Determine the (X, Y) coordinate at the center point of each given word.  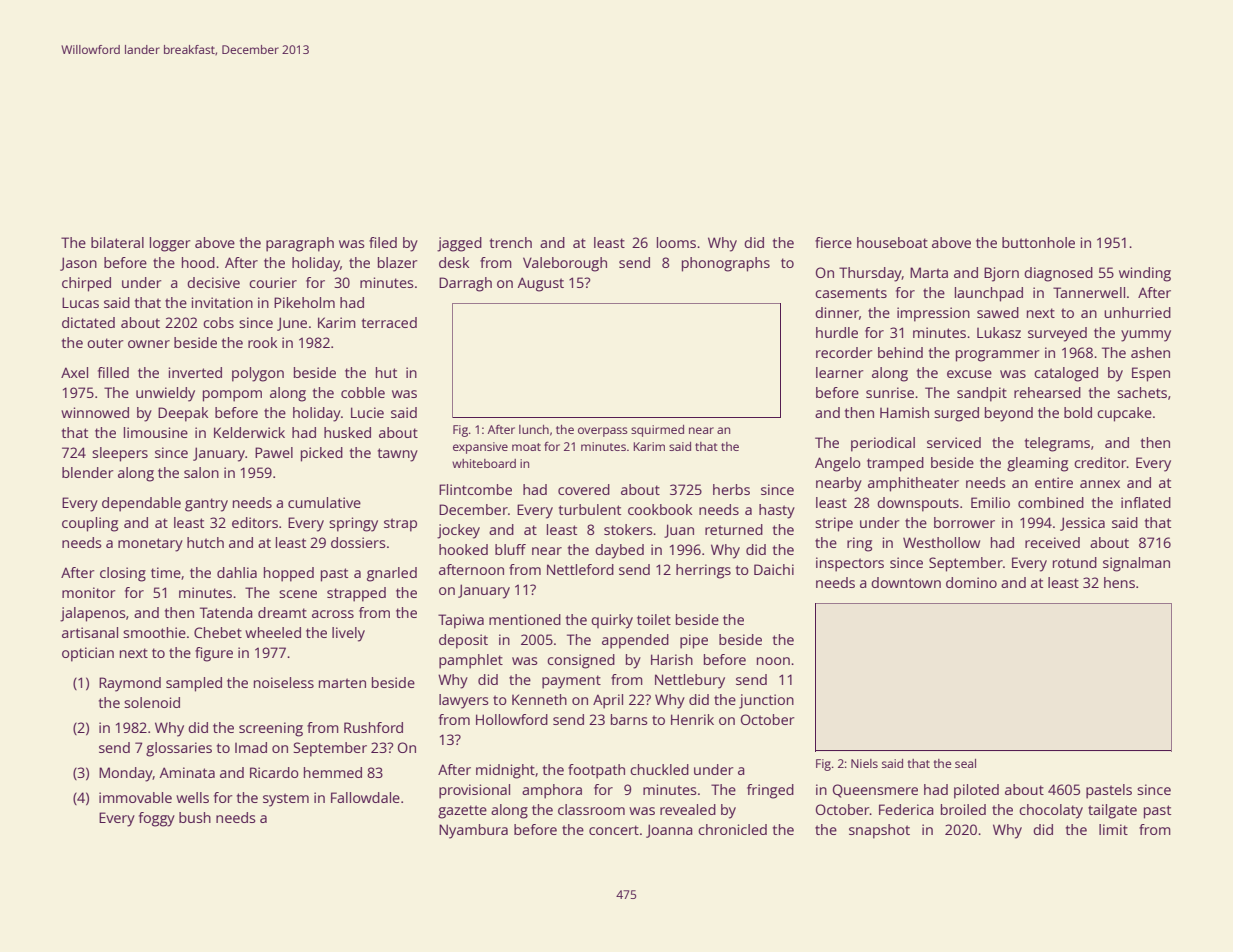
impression (933, 314)
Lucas (80, 302)
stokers (628, 529)
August (541, 284)
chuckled (659, 769)
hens (1119, 582)
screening (271, 729)
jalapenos (93, 614)
